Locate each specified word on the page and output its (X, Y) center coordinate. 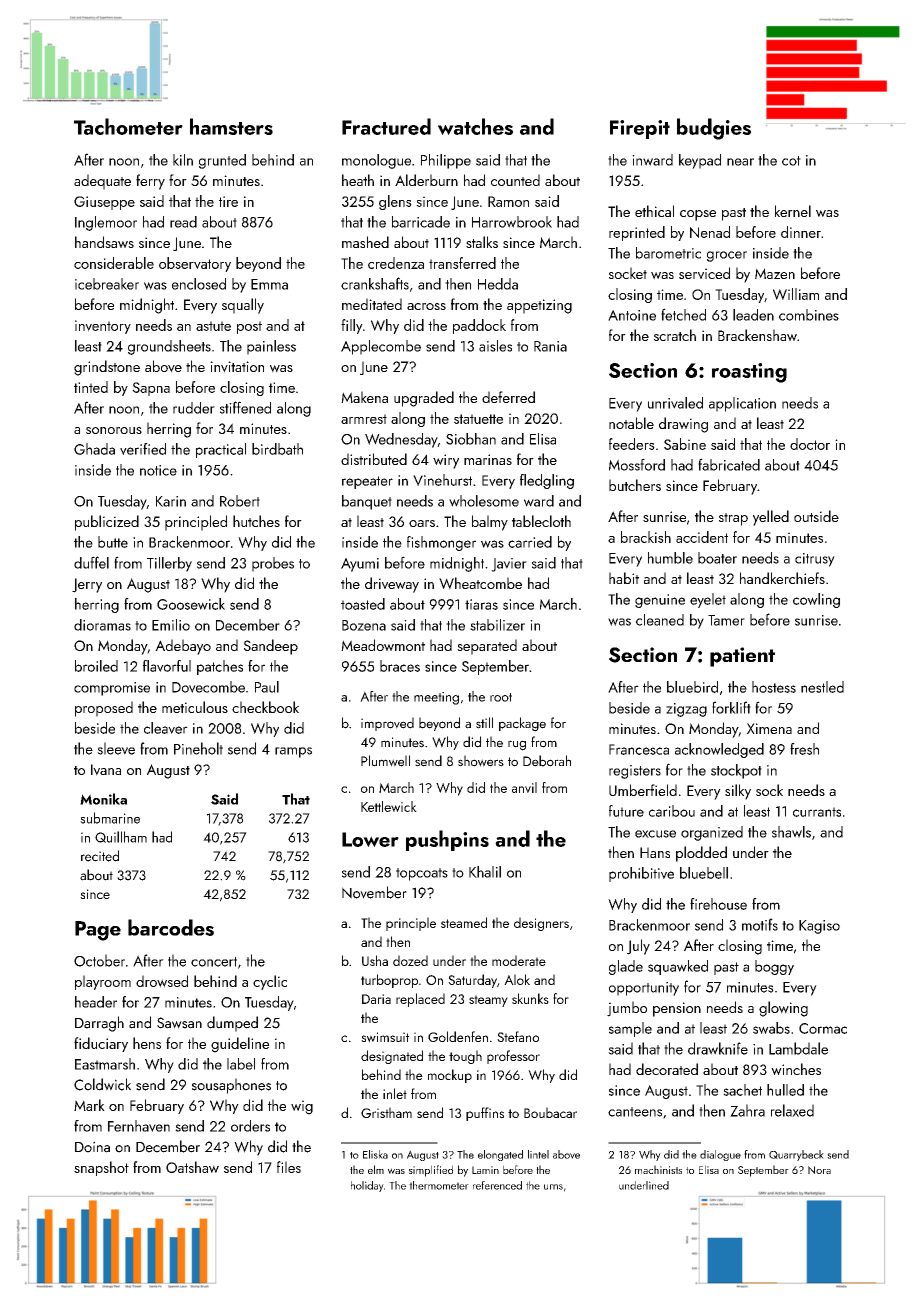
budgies (714, 129)
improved (387, 724)
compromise (112, 689)
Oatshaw (192, 1167)
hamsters (231, 126)
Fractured (386, 126)
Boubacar (550, 1112)
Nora (819, 1170)
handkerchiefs (782, 578)
